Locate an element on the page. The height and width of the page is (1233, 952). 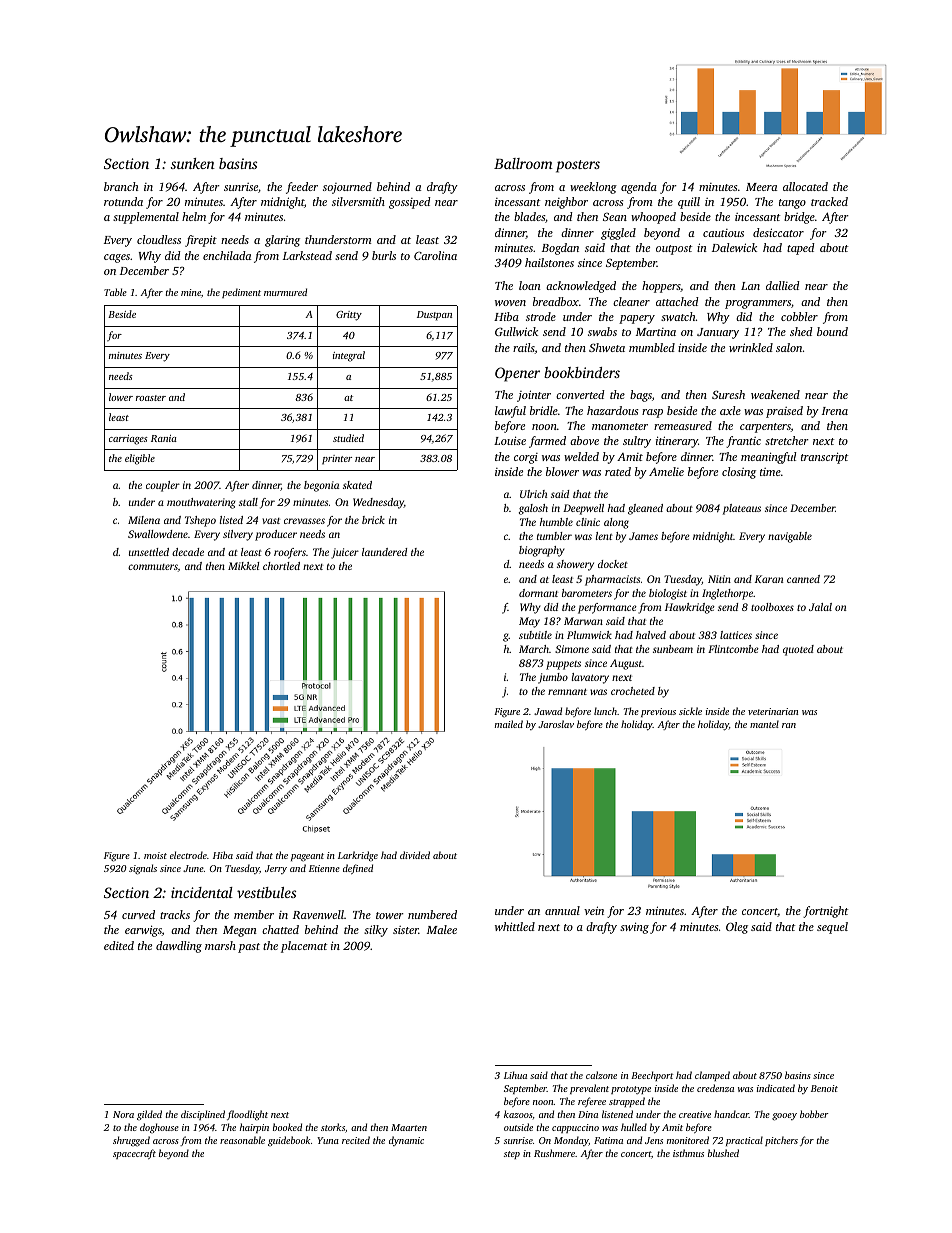
allocated is located at coordinates (805, 186).
